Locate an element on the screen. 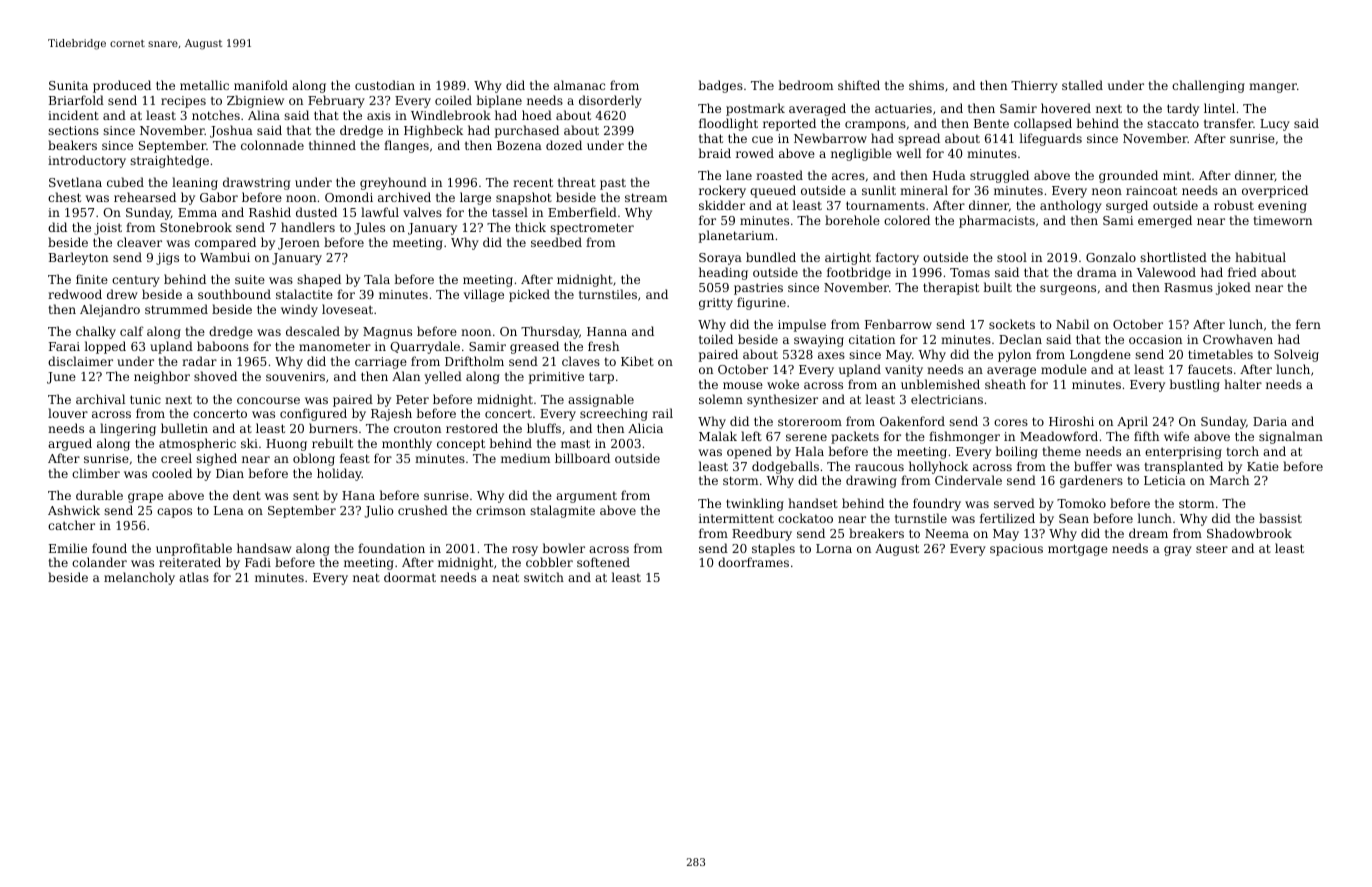 The image size is (1372, 887). surgeons is located at coordinates (1068, 290).
